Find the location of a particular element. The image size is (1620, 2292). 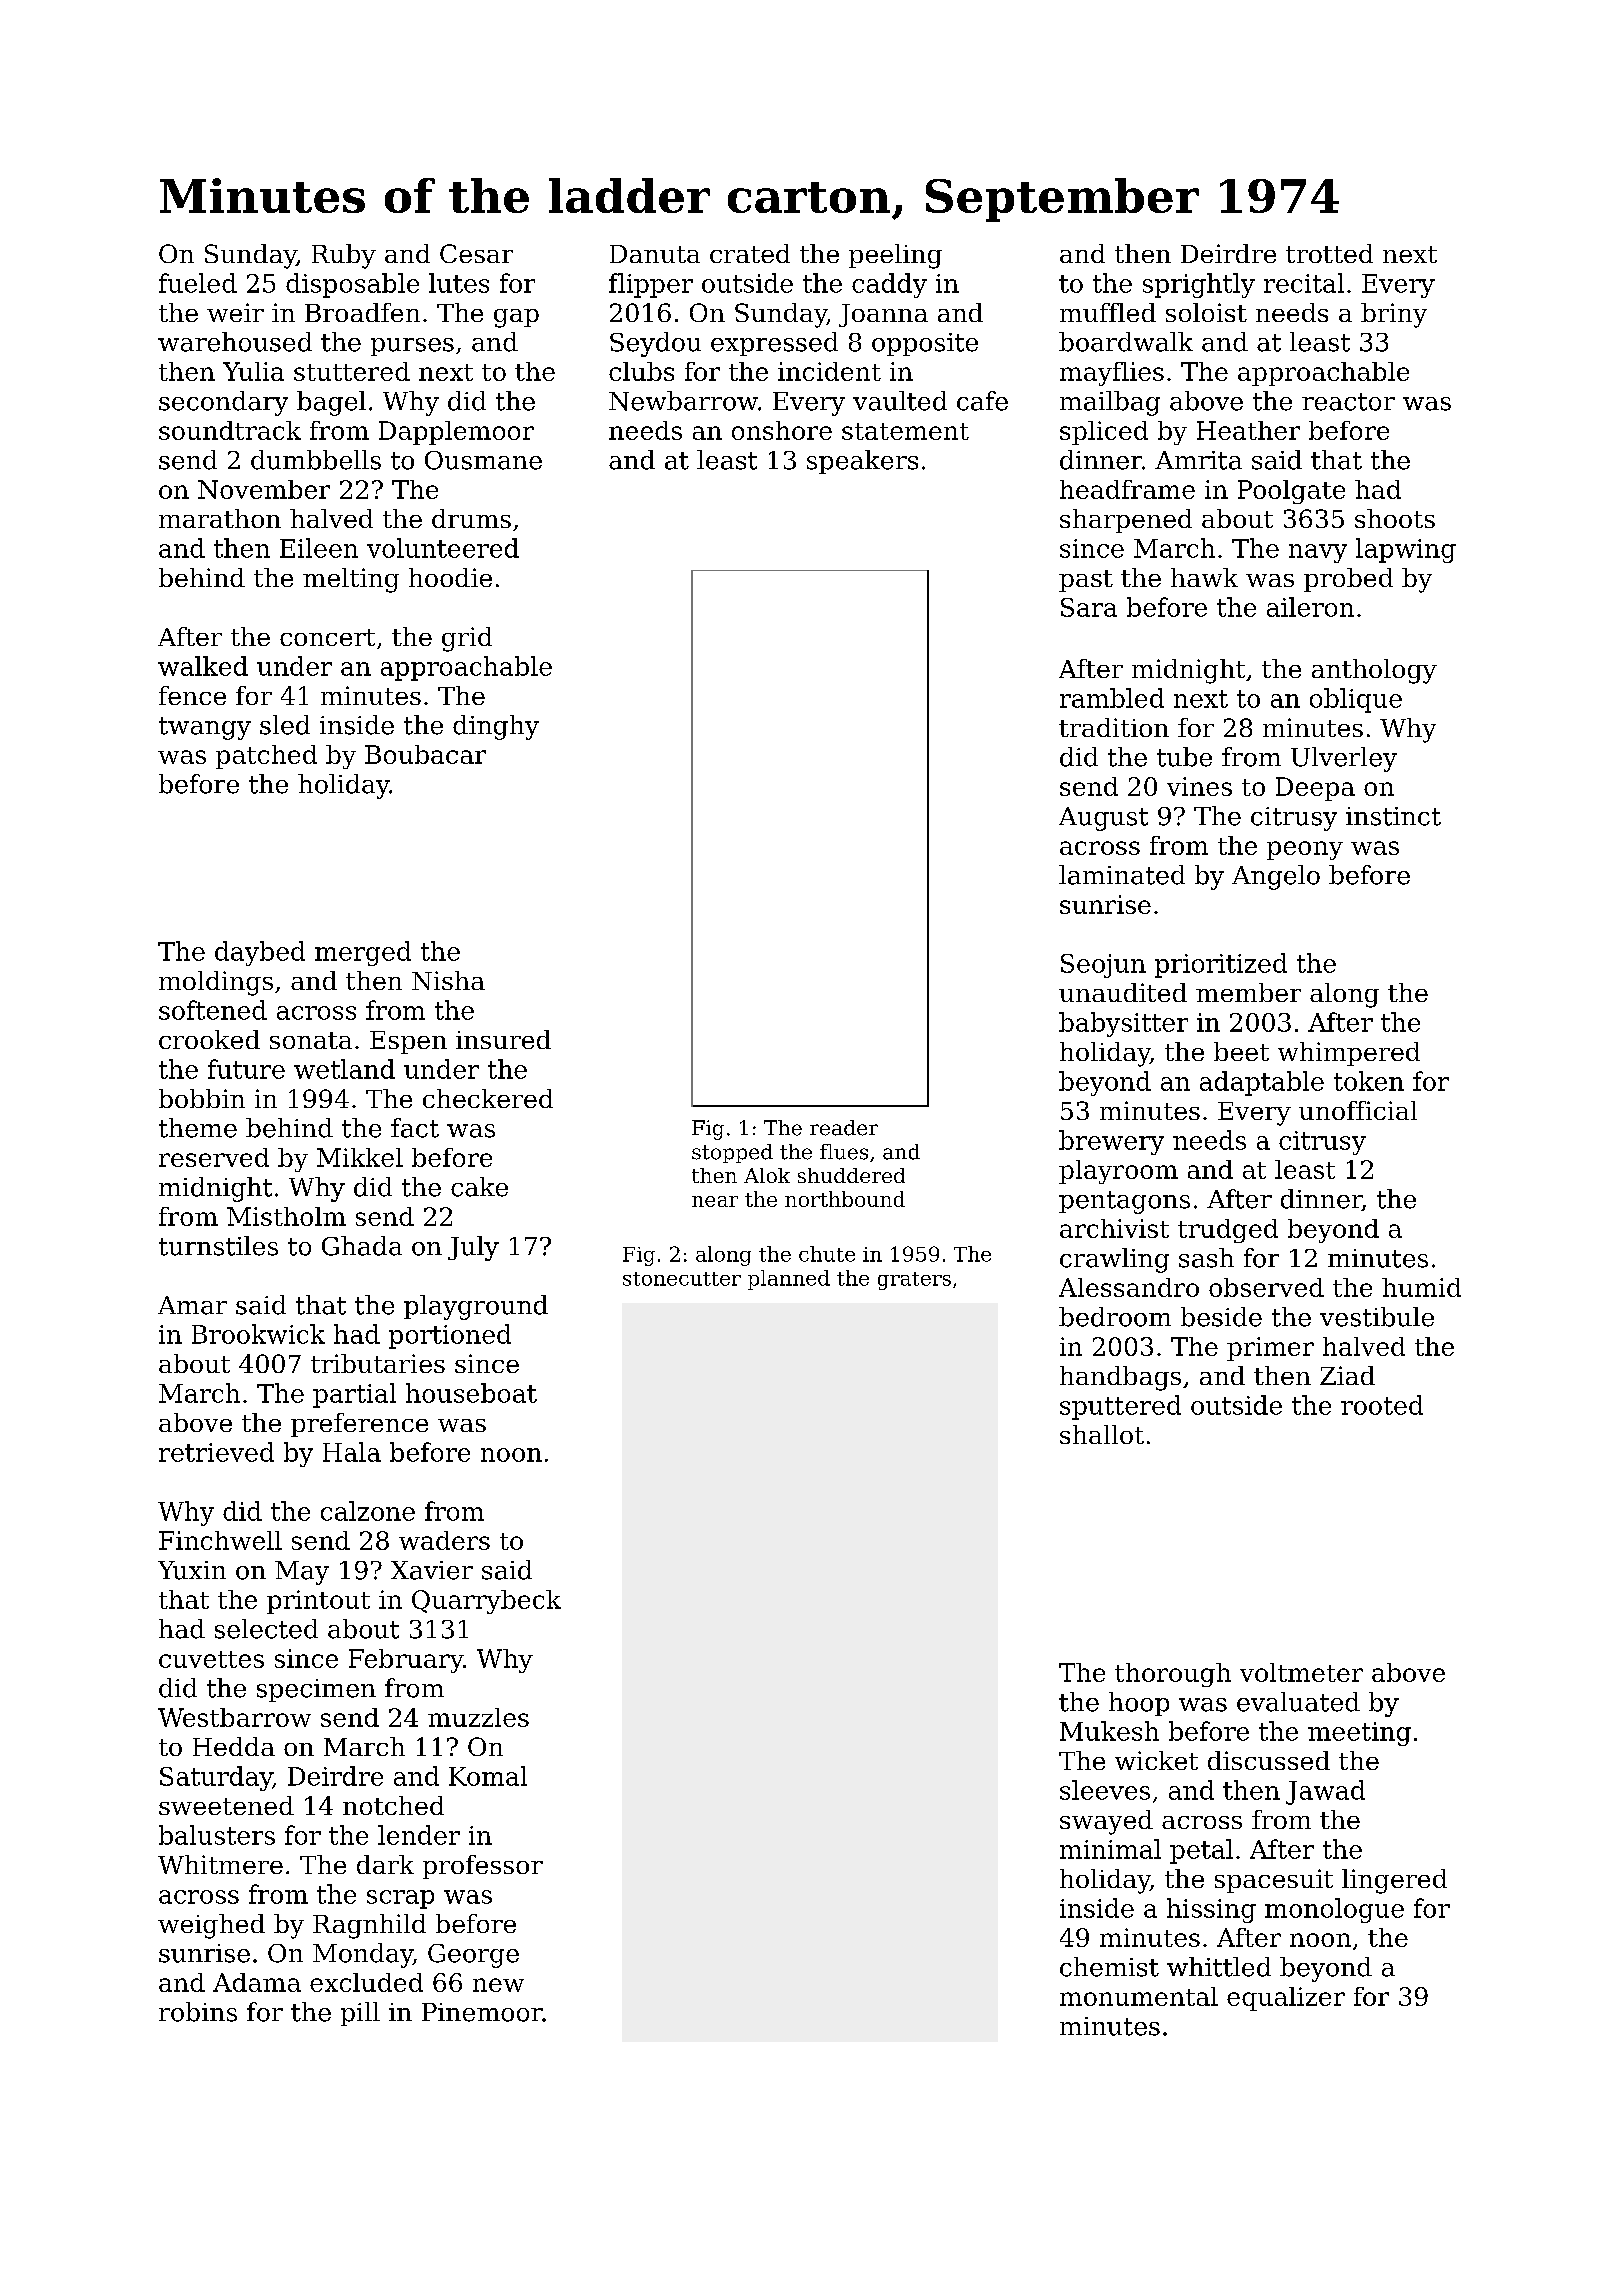

peeling is located at coordinates (895, 256).
